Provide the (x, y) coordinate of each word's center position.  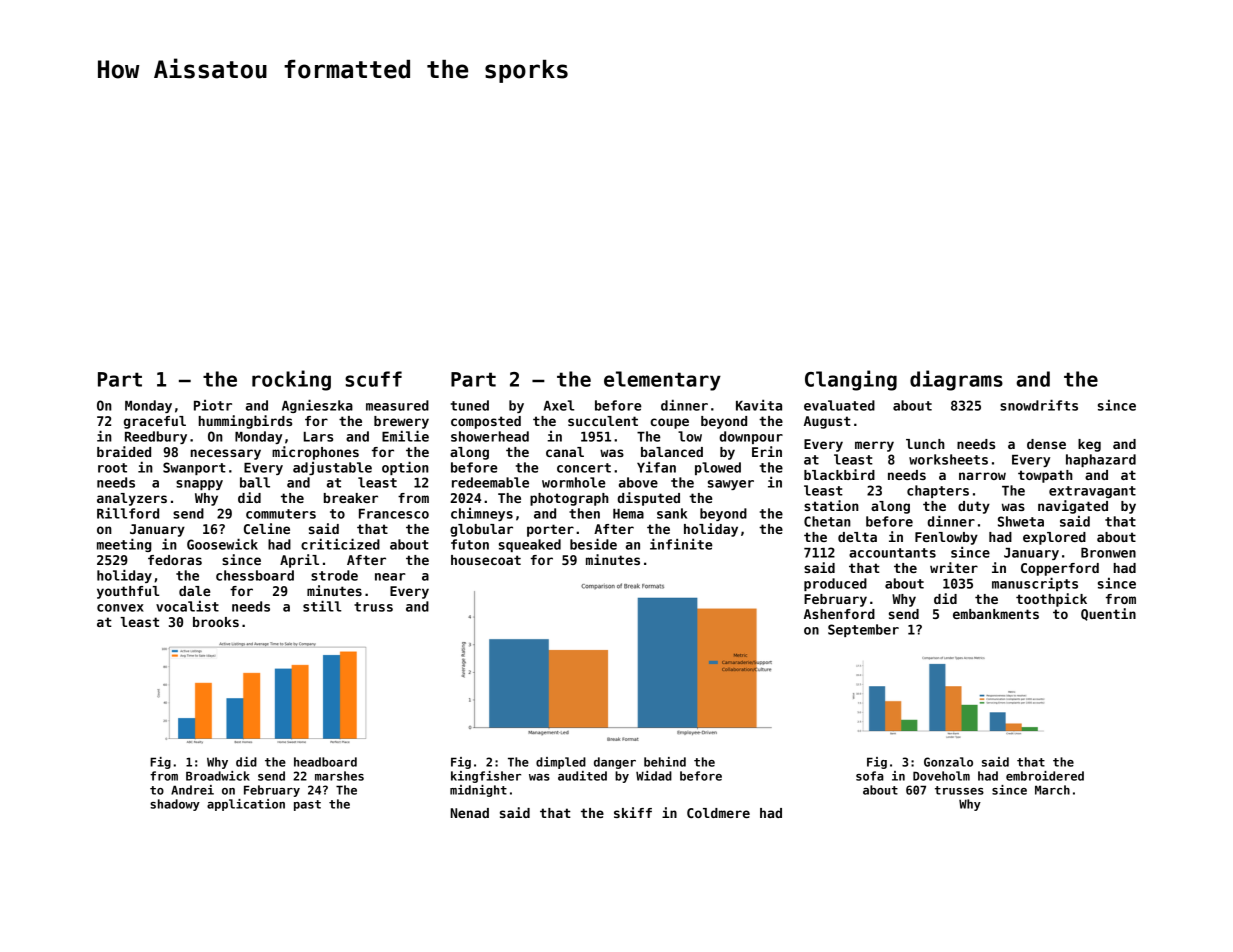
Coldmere (718, 813)
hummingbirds (245, 422)
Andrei (192, 790)
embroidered (1045, 776)
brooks (216, 622)
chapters (938, 491)
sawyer (731, 485)
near (390, 577)
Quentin (1108, 614)
